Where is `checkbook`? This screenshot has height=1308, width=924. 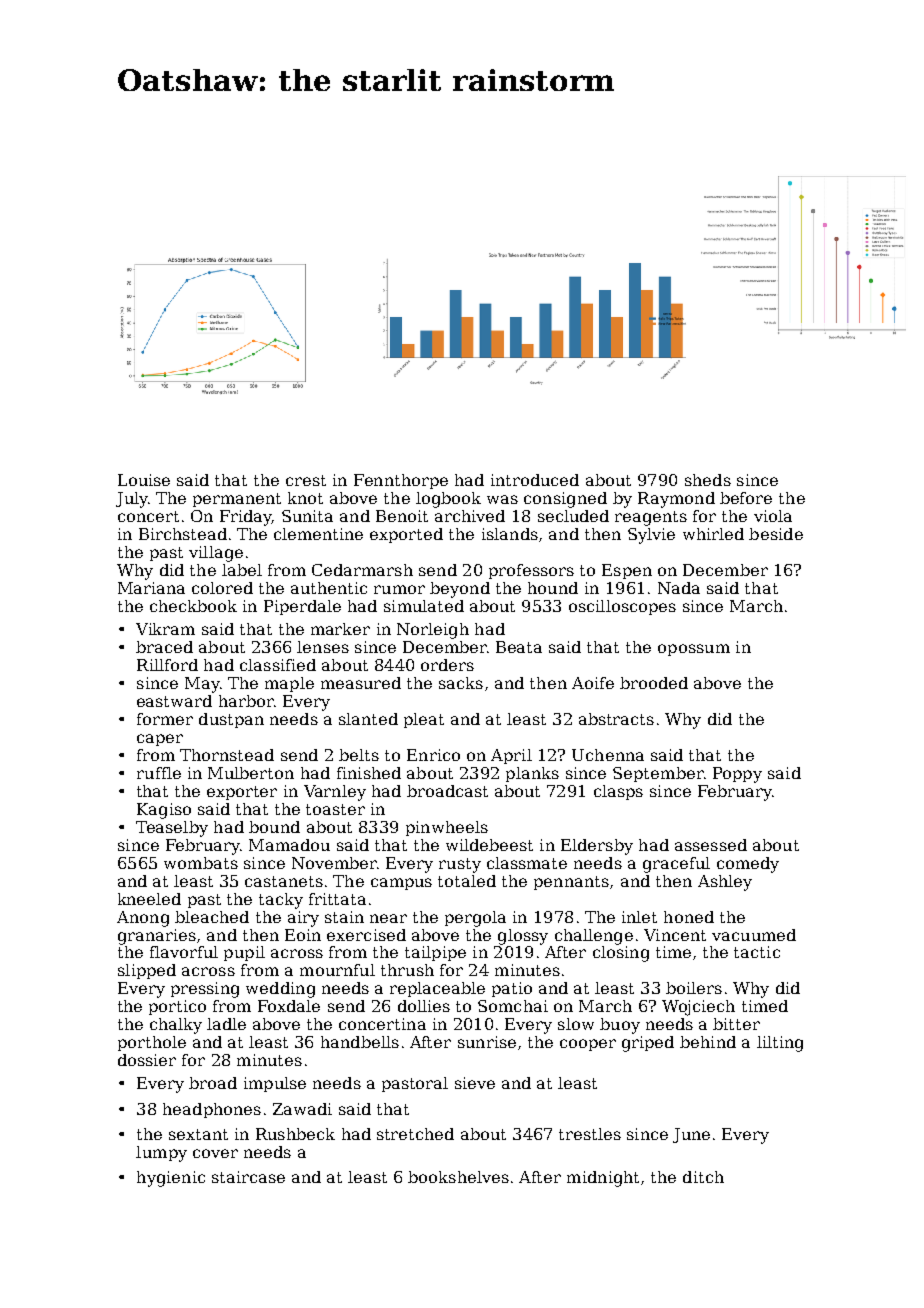
checkbook is located at coordinates (193, 606).
